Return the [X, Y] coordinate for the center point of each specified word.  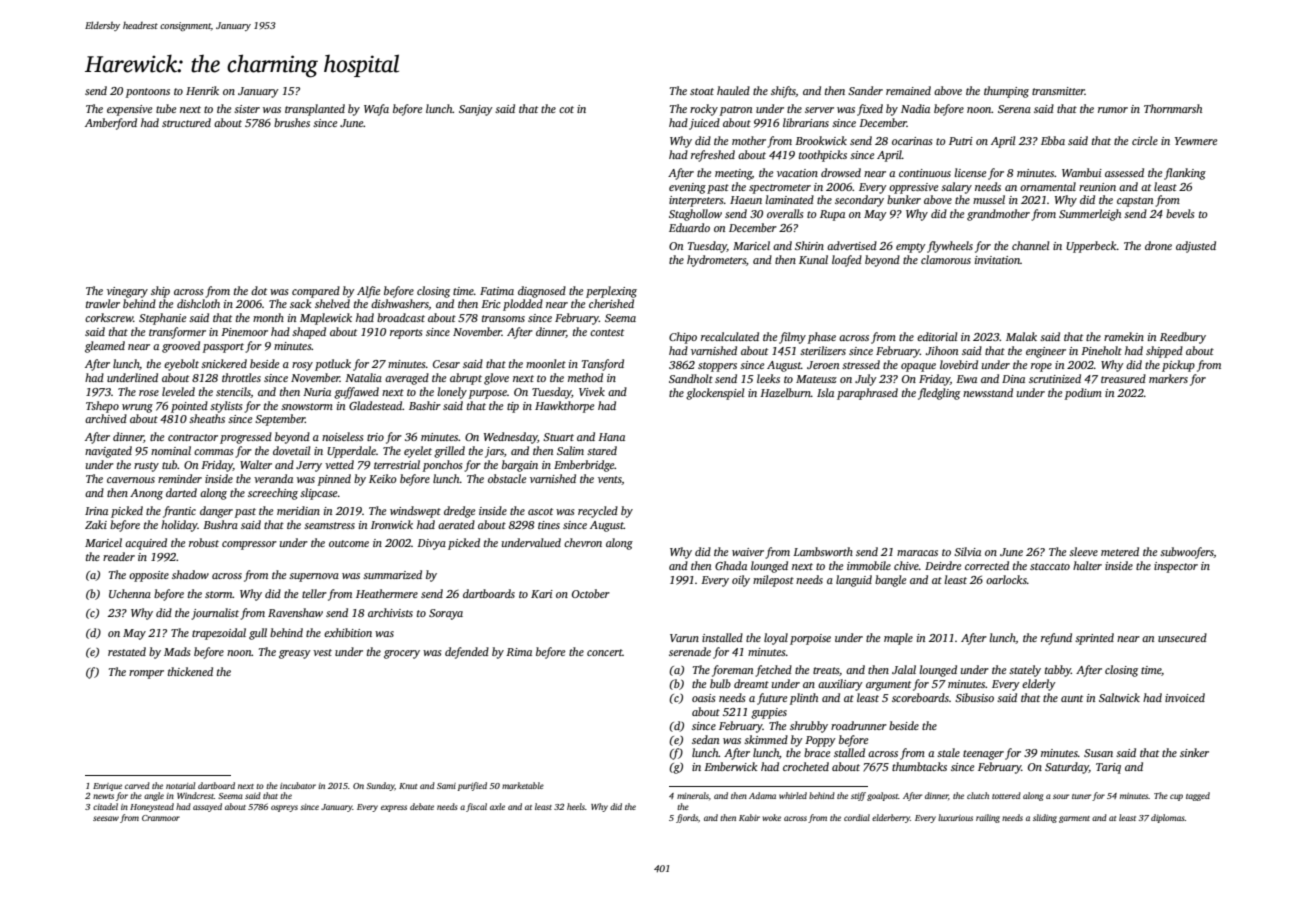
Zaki [96, 524]
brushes [292, 122]
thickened [190, 671]
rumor [1113, 110]
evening [687, 188]
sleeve [1083, 551]
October [591, 593]
